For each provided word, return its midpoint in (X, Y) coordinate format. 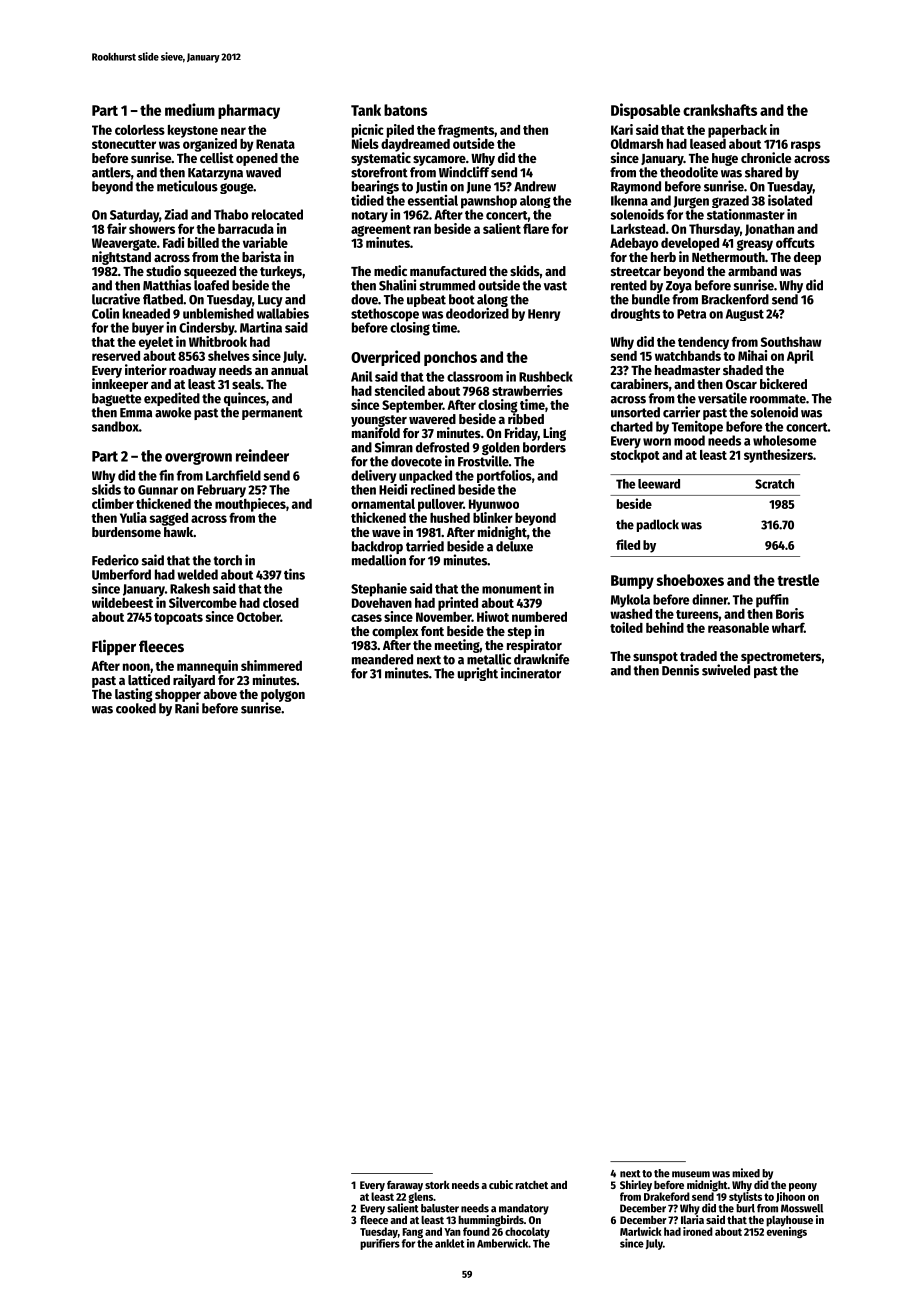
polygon (283, 695)
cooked (136, 708)
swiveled (726, 670)
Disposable (645, 111)
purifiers (380, 1244)
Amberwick (502, 1243)
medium (190, 109)
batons (405, 110)
